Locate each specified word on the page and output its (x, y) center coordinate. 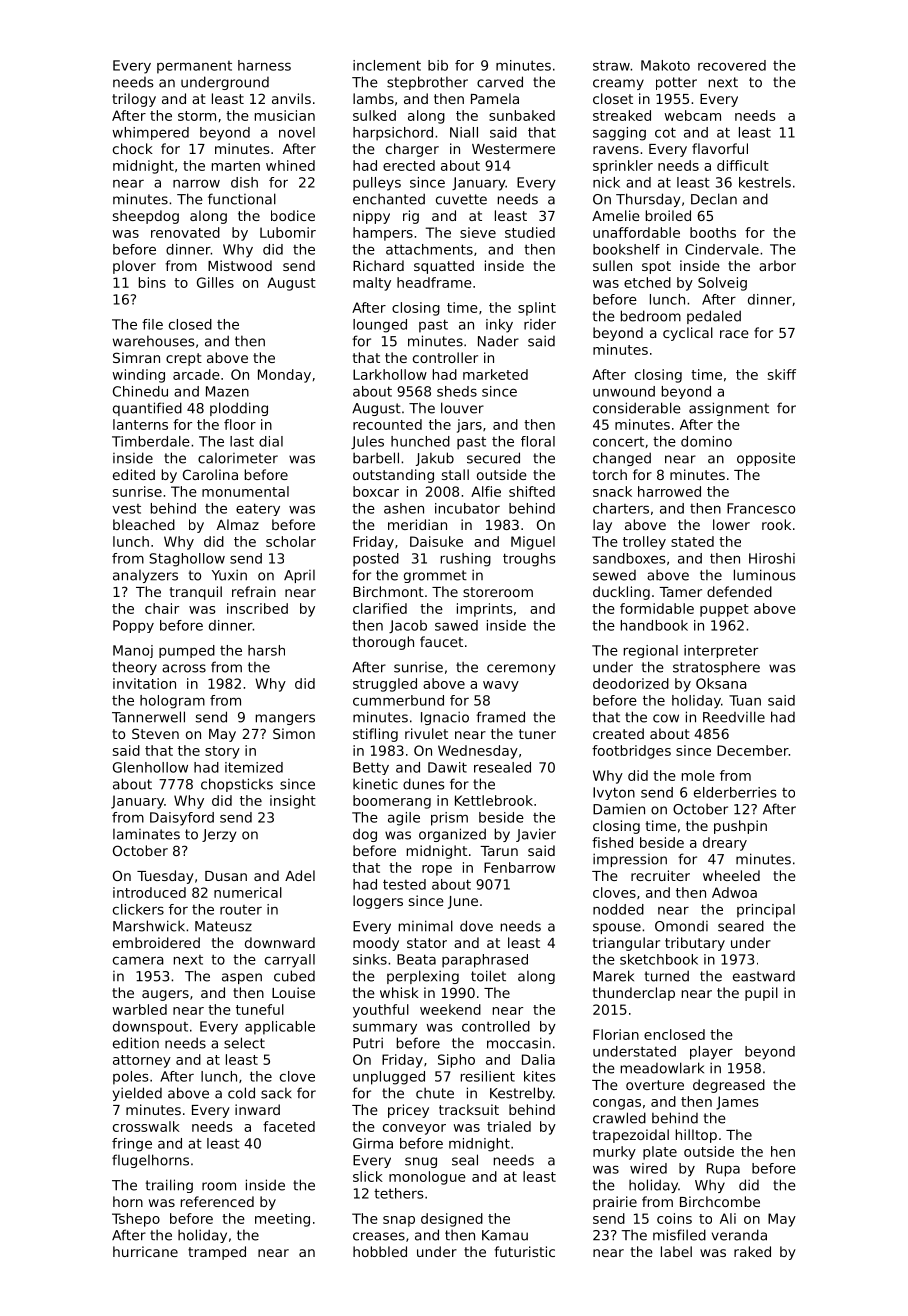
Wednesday (478, 752)
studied (530, 232)
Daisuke (436, 541)
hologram (172, 702)
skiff (782, 374)
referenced (217, 1201)
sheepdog (146, 217)
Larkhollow (390, 374)
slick (368, 1176)
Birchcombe (720, 1201)
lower (731, 524)
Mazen (227, 391)
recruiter (660, 875)
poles (131, 1078)
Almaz (238, 524)
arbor (777, 265)
